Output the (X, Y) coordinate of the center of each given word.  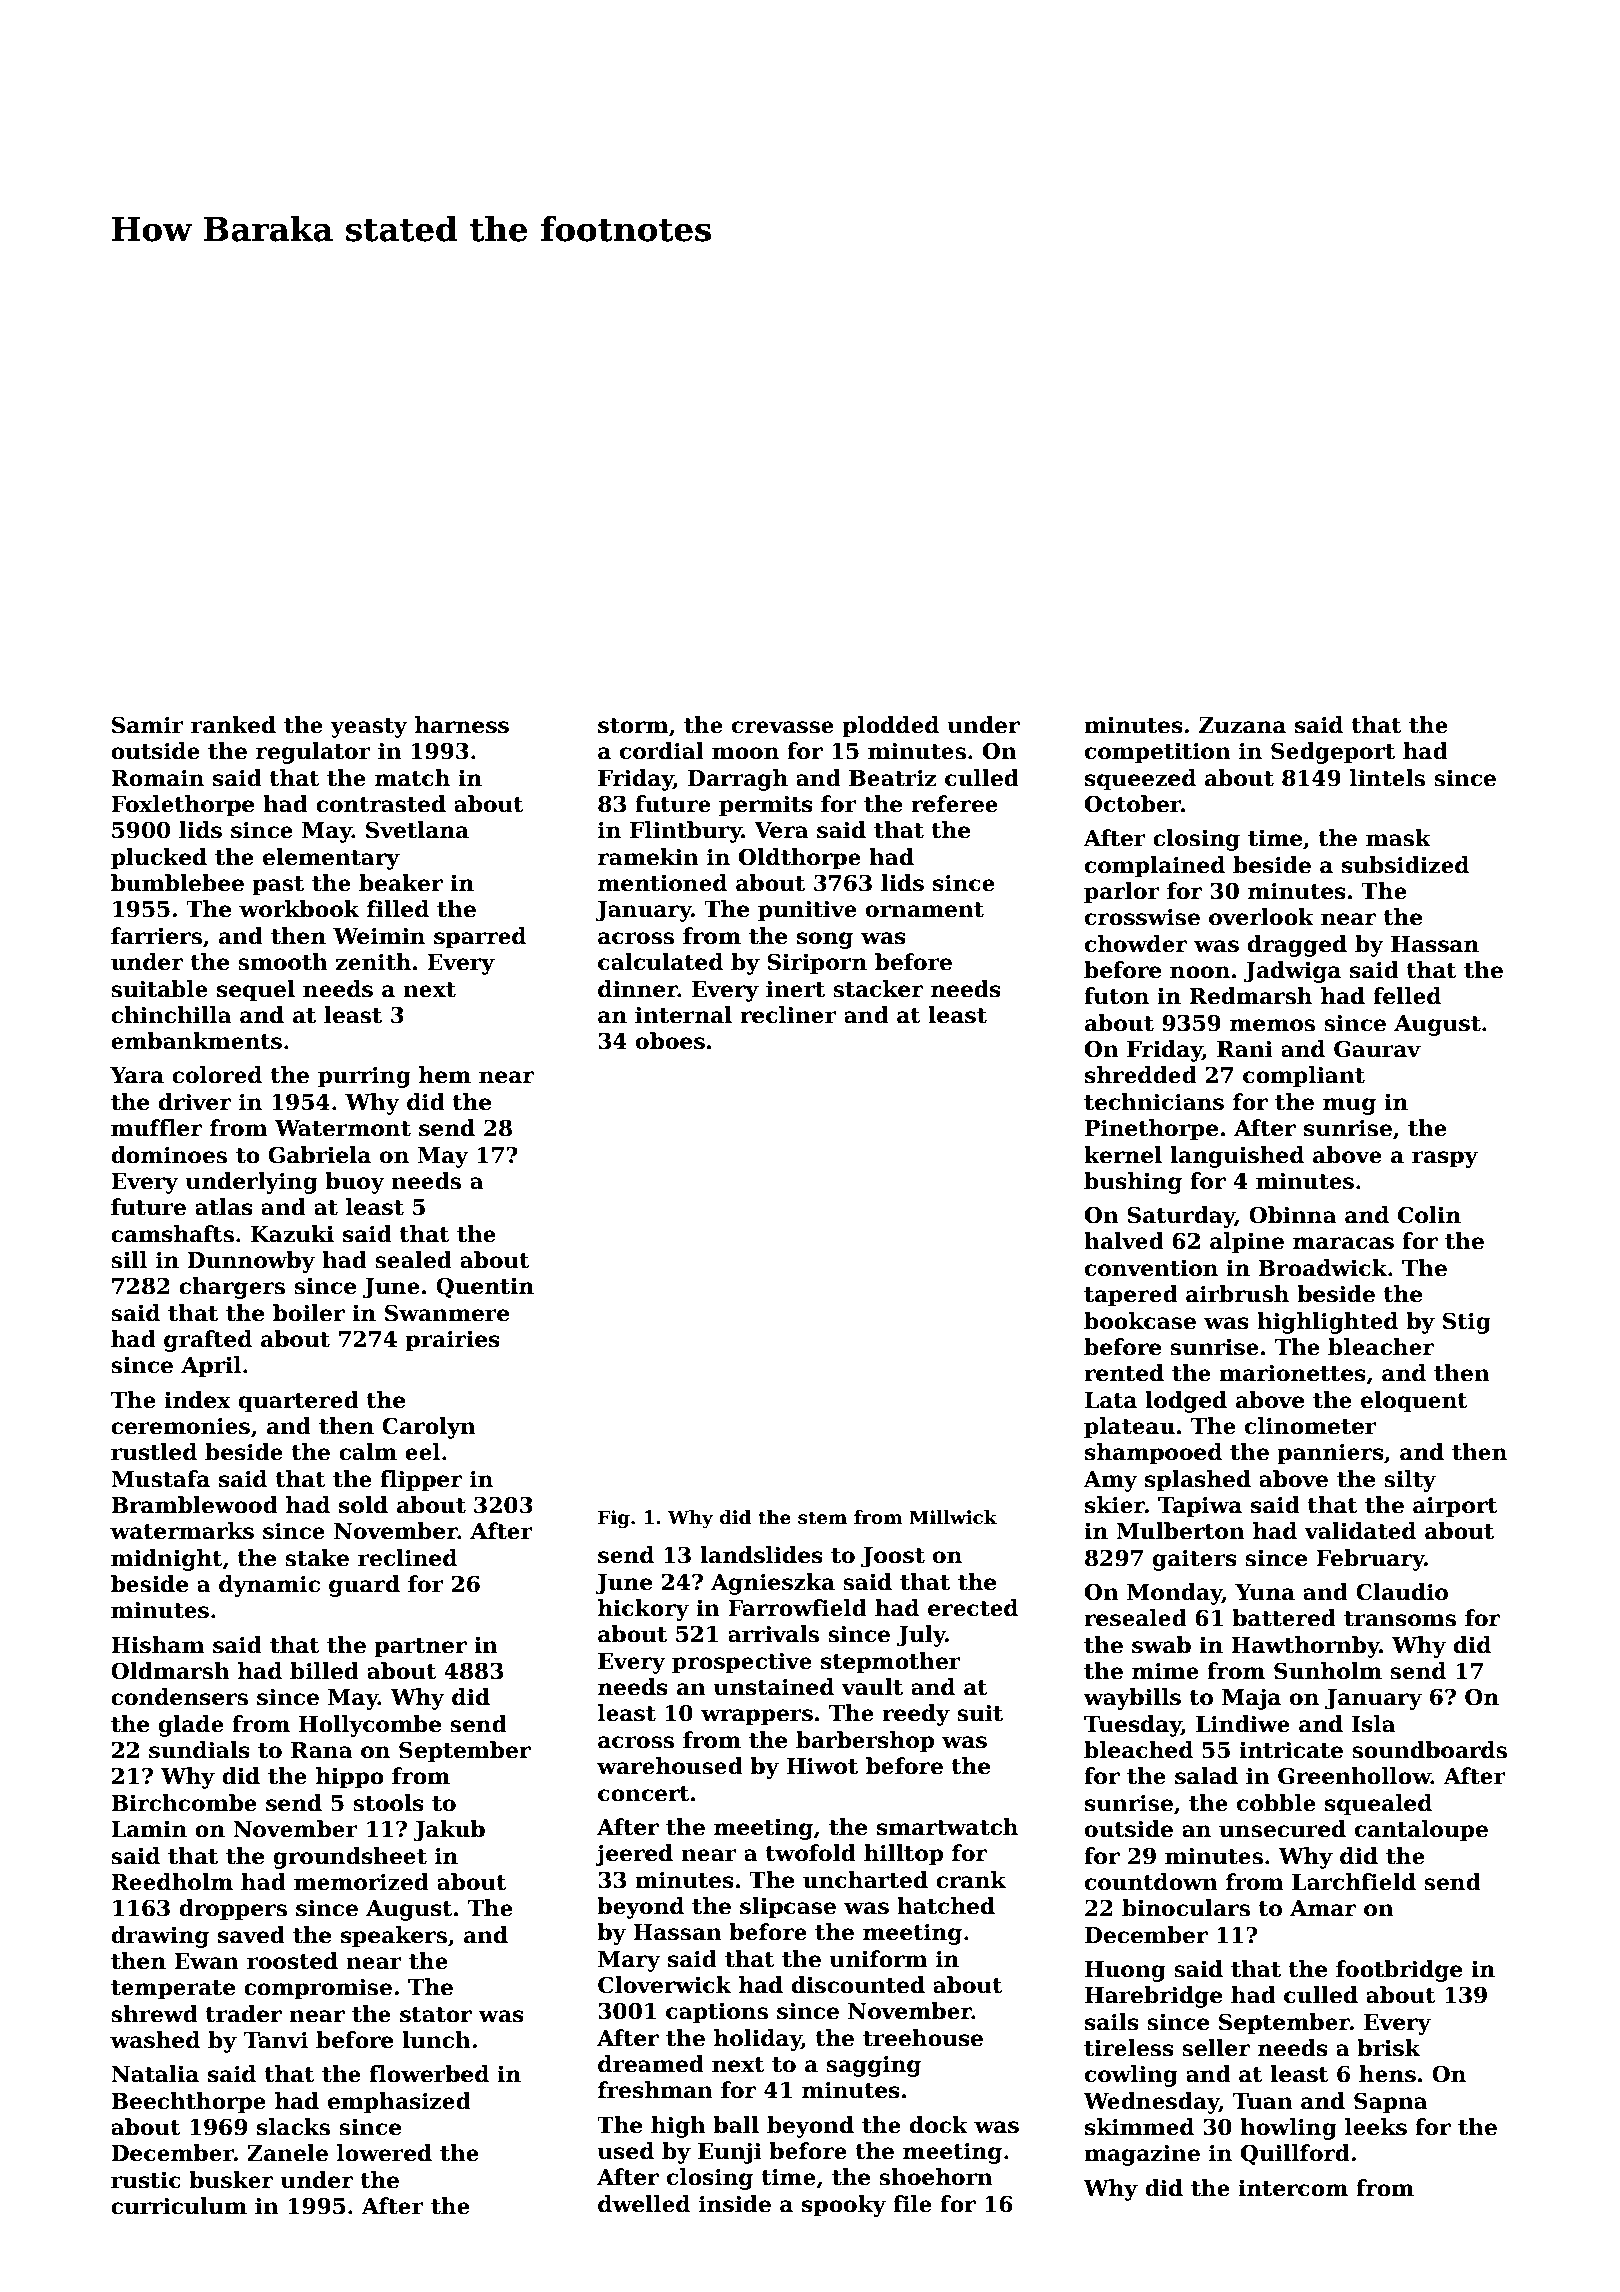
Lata (1111, 1400)
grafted (208, 1341)
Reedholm (172, 1882)
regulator (313, 753)
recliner (788, 1015)
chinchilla (171, 1015)
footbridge (1399, 1971)
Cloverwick (664, 1985)
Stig (1467, 1323)
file (912, 2204)
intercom (1293, 2188)
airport (1455, 1507)
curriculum (179, 2206)
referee (954, 804)
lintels (1387, 778)
